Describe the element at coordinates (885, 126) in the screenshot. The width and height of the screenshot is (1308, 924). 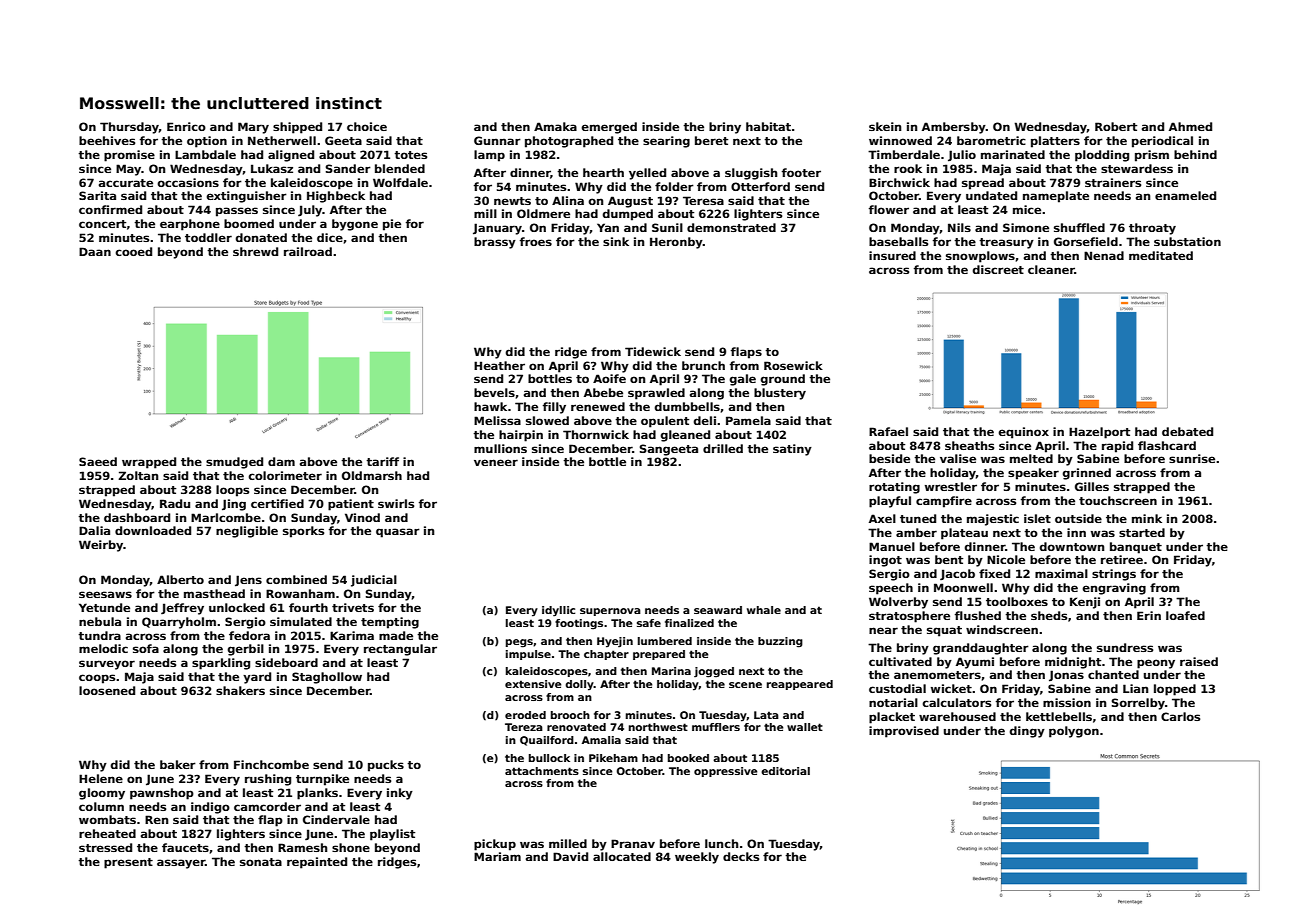
I see `skein` at that location.
